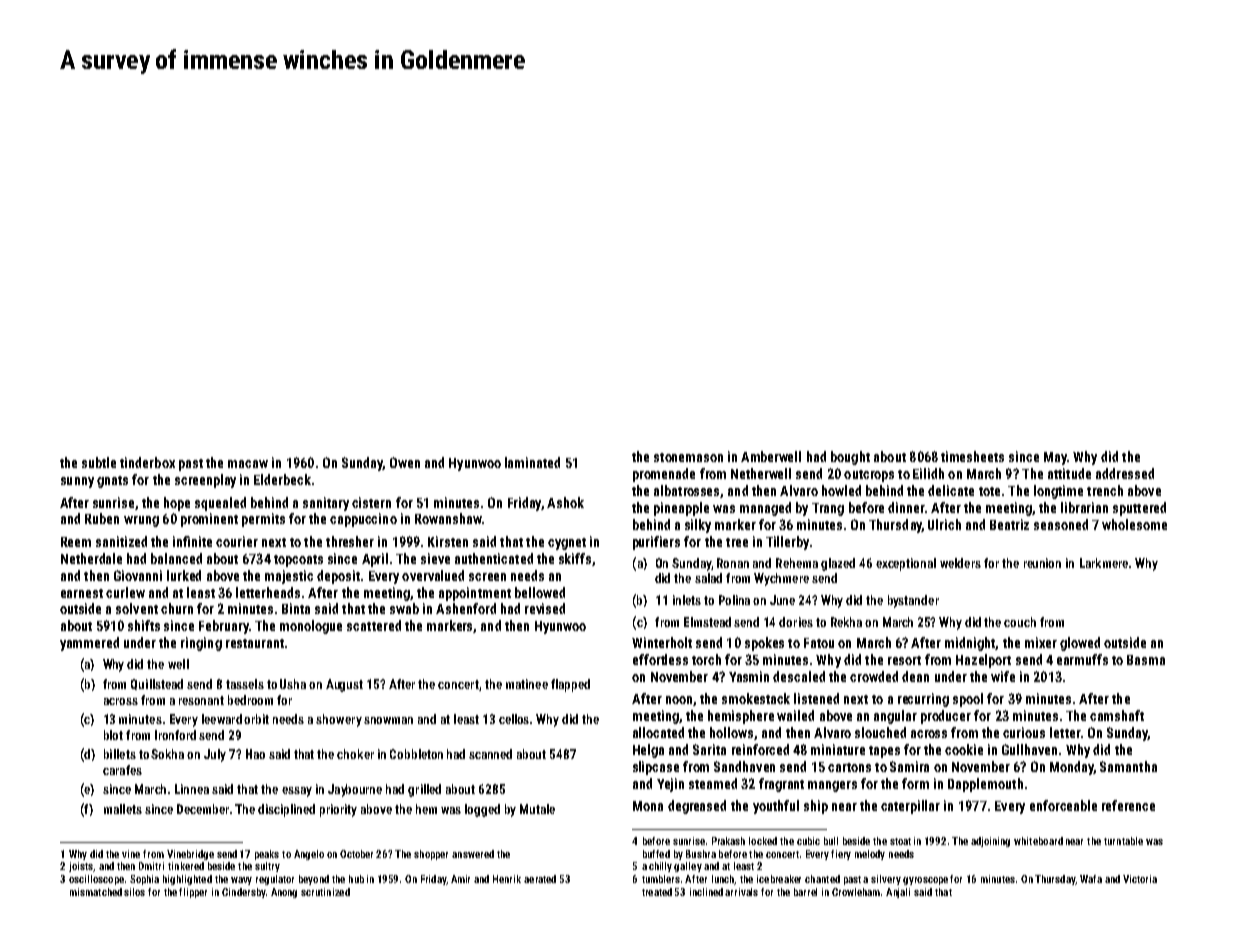 The height and width of the document is (952, 1233). What do you see at coordinates (972, 456) in the document?
I see `timesheets` at bounding box center [972, 456].
